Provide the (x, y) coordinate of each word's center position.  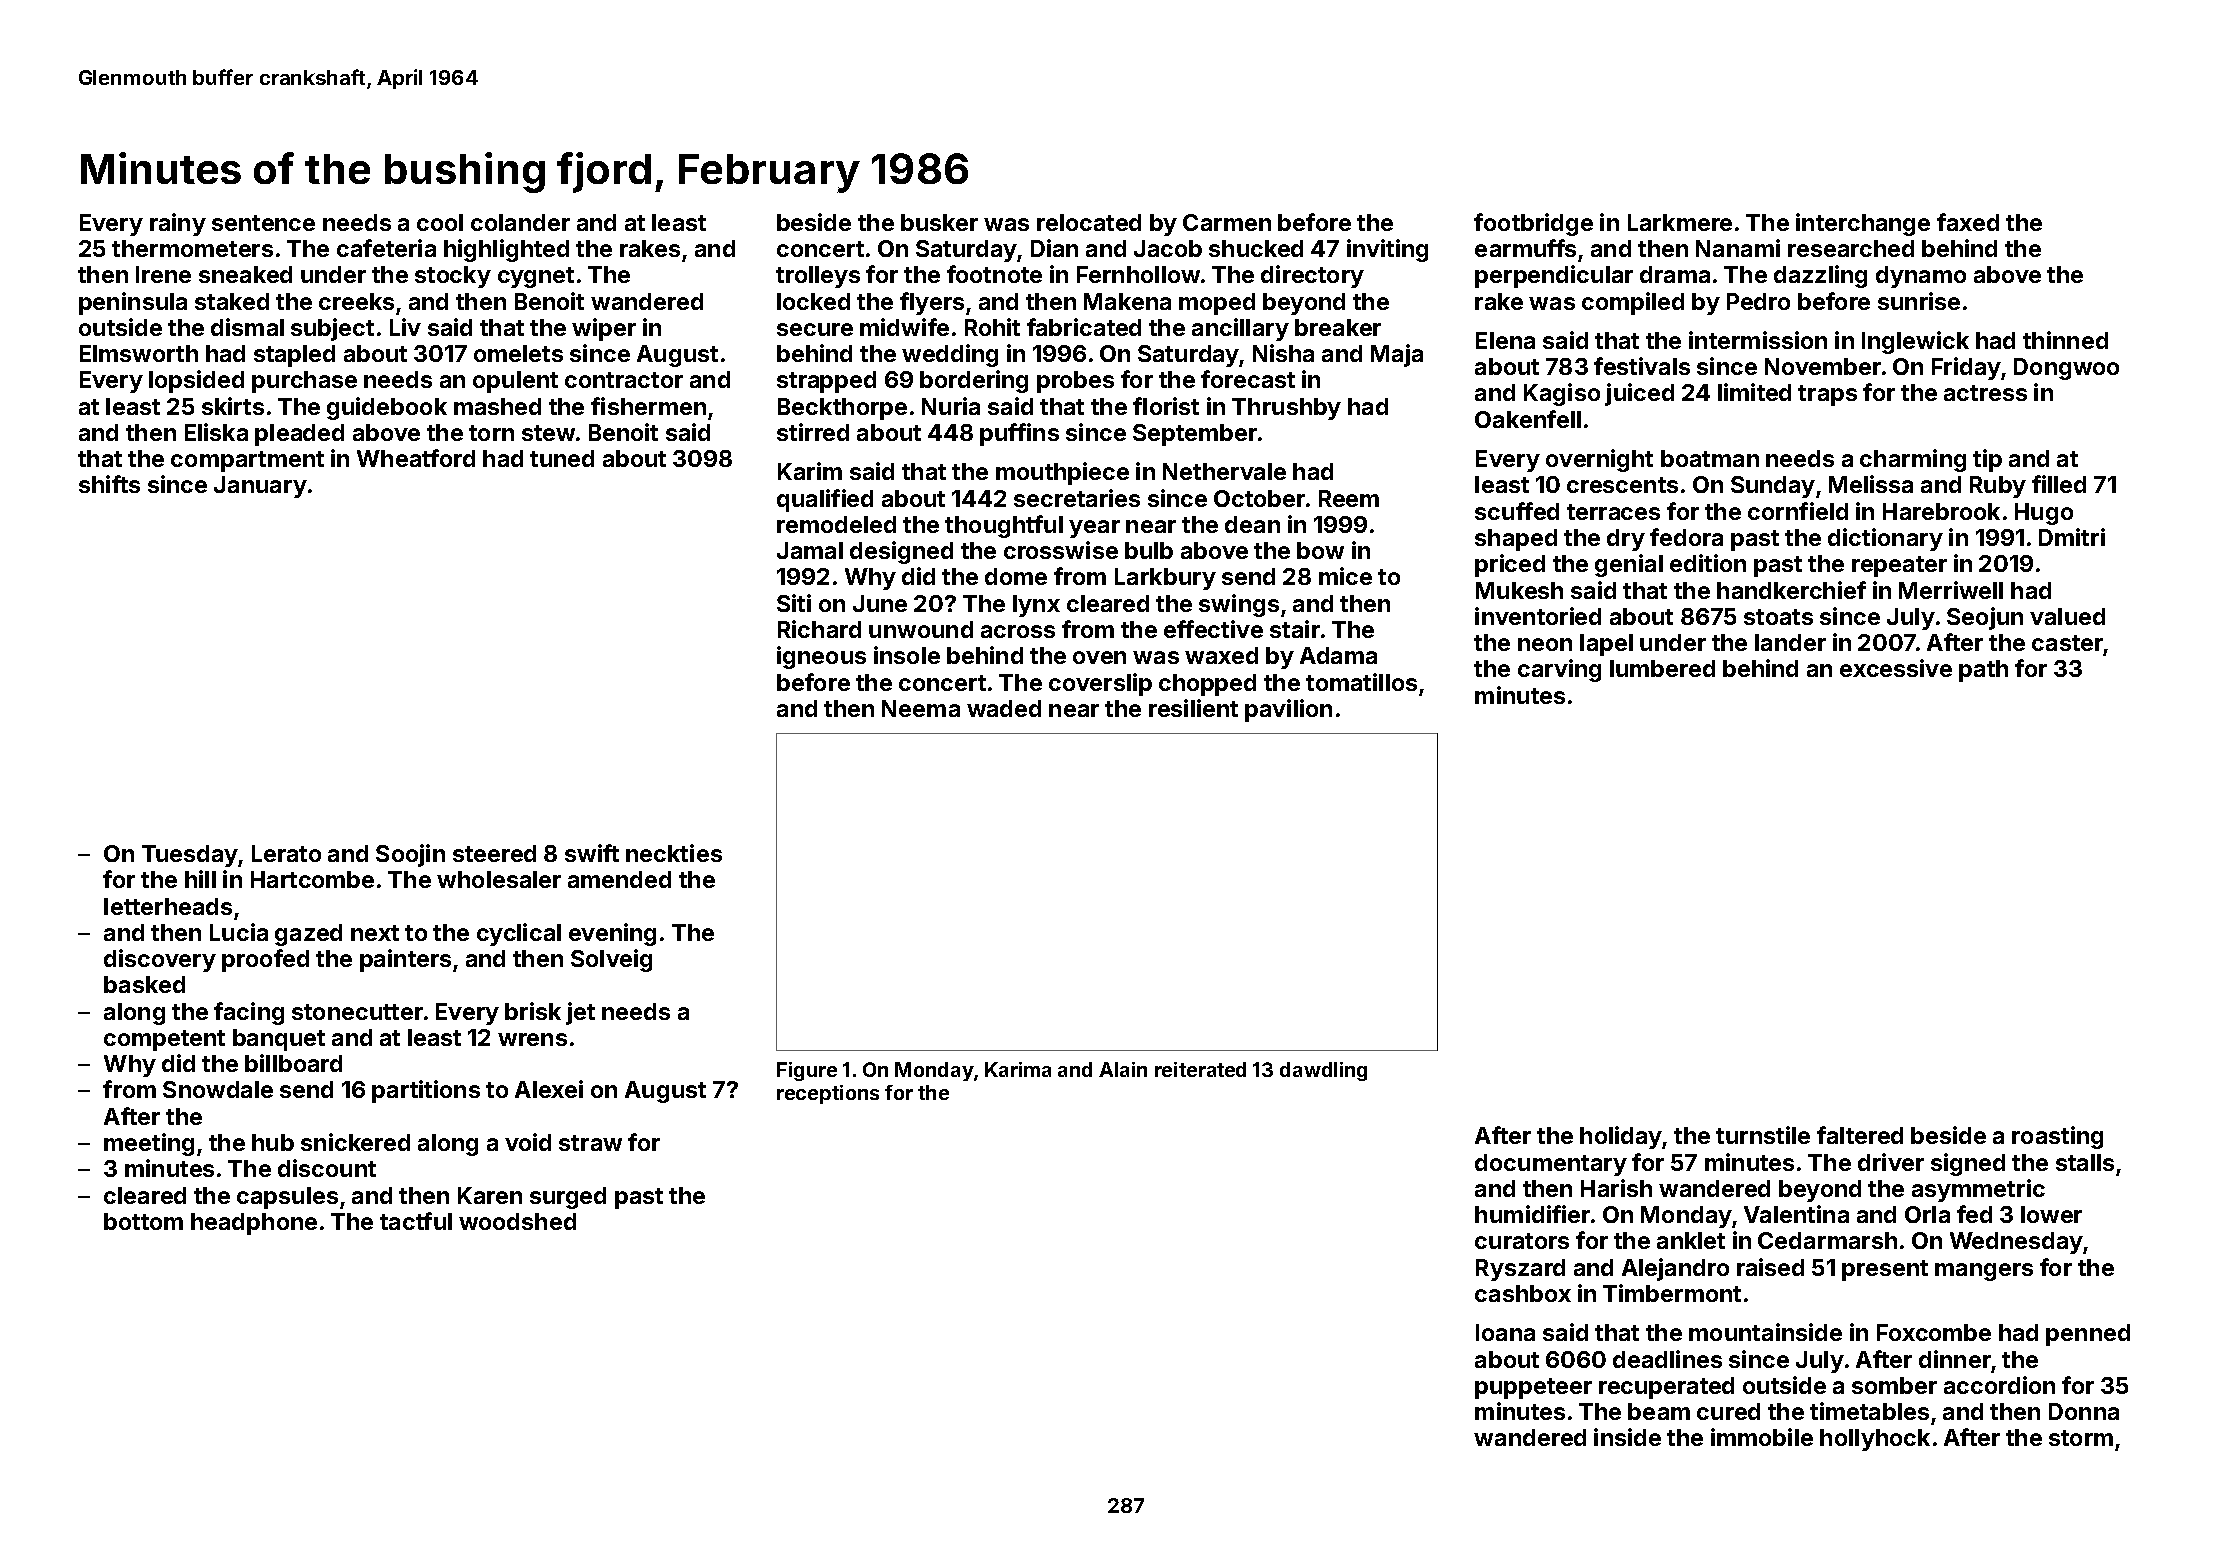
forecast (1248, 379)
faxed (1968, 222)
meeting (149, 1144)
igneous (821, 657)
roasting (2057, 1137)
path (1983, 671)
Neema (921, 708)
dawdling (1323, 1071)
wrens (532, 1039)
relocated (1089, 222)
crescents (1622, 485)
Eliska (216, 432)
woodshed (517, 1221)
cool (440, 222)
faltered (1860, 1135)
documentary (1551, 1165)
